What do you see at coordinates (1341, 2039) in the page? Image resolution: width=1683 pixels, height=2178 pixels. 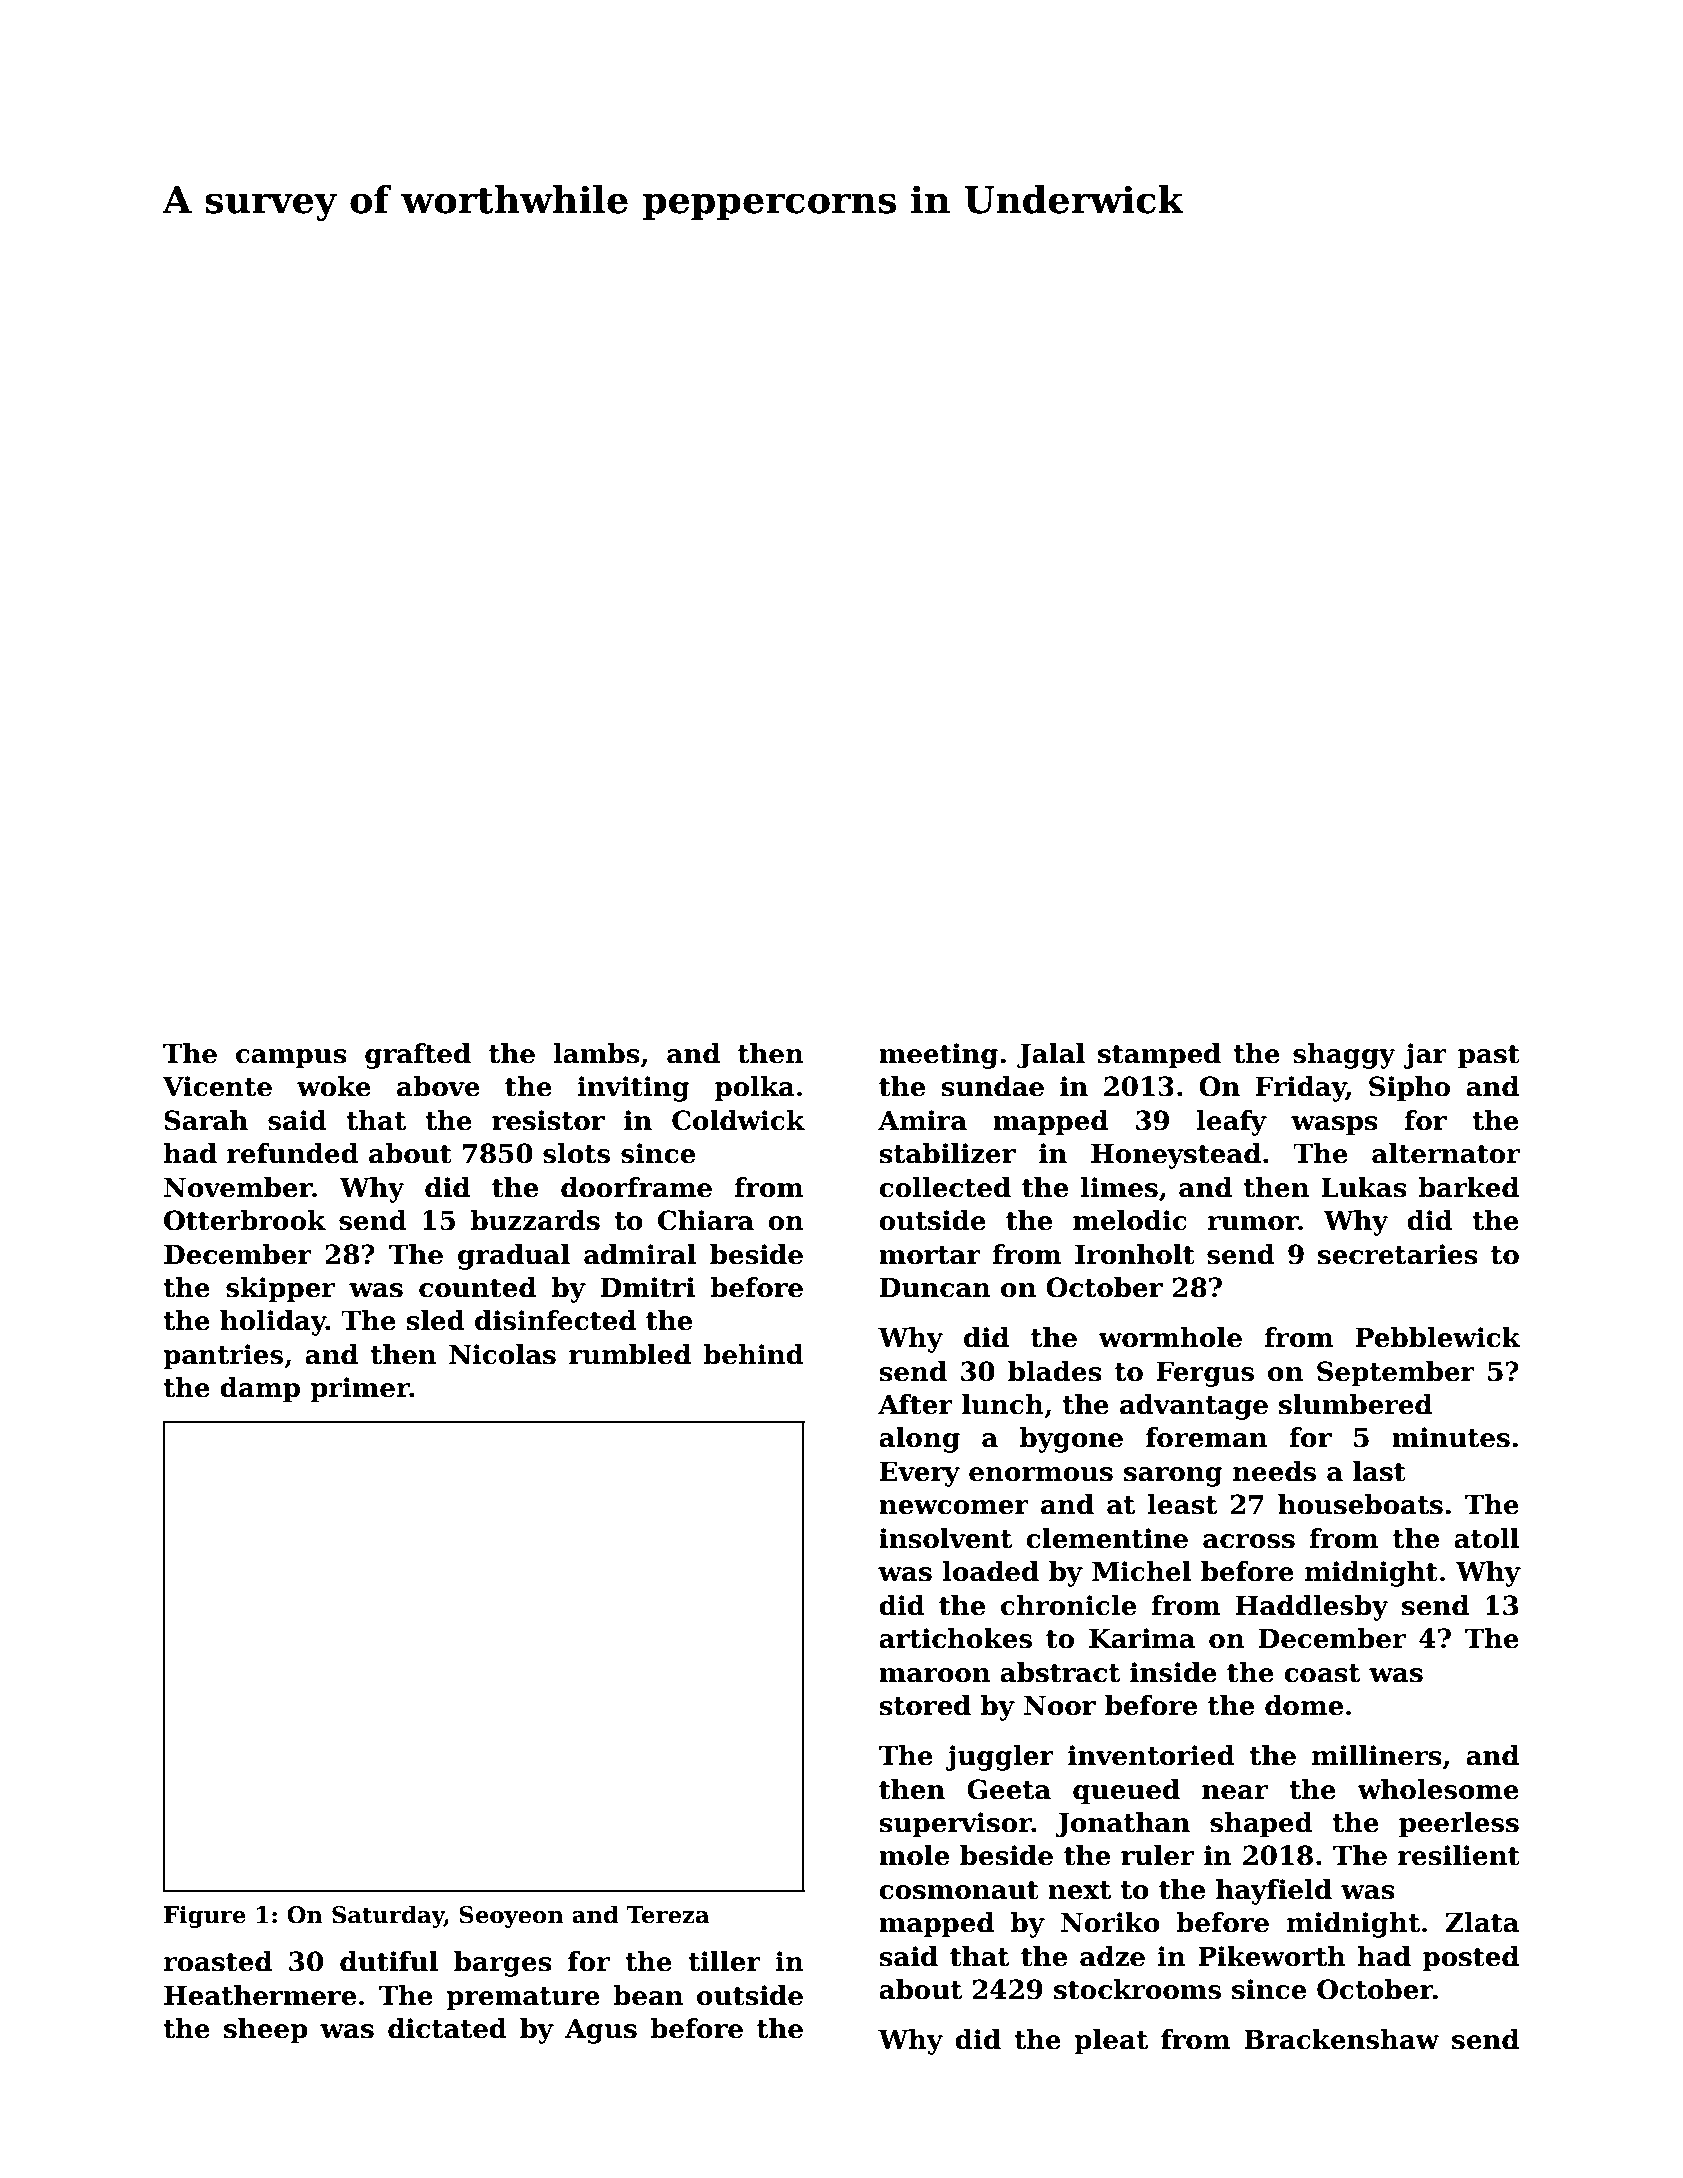 I see `Brackenshaw` at bounding box center [1341, 2039].
